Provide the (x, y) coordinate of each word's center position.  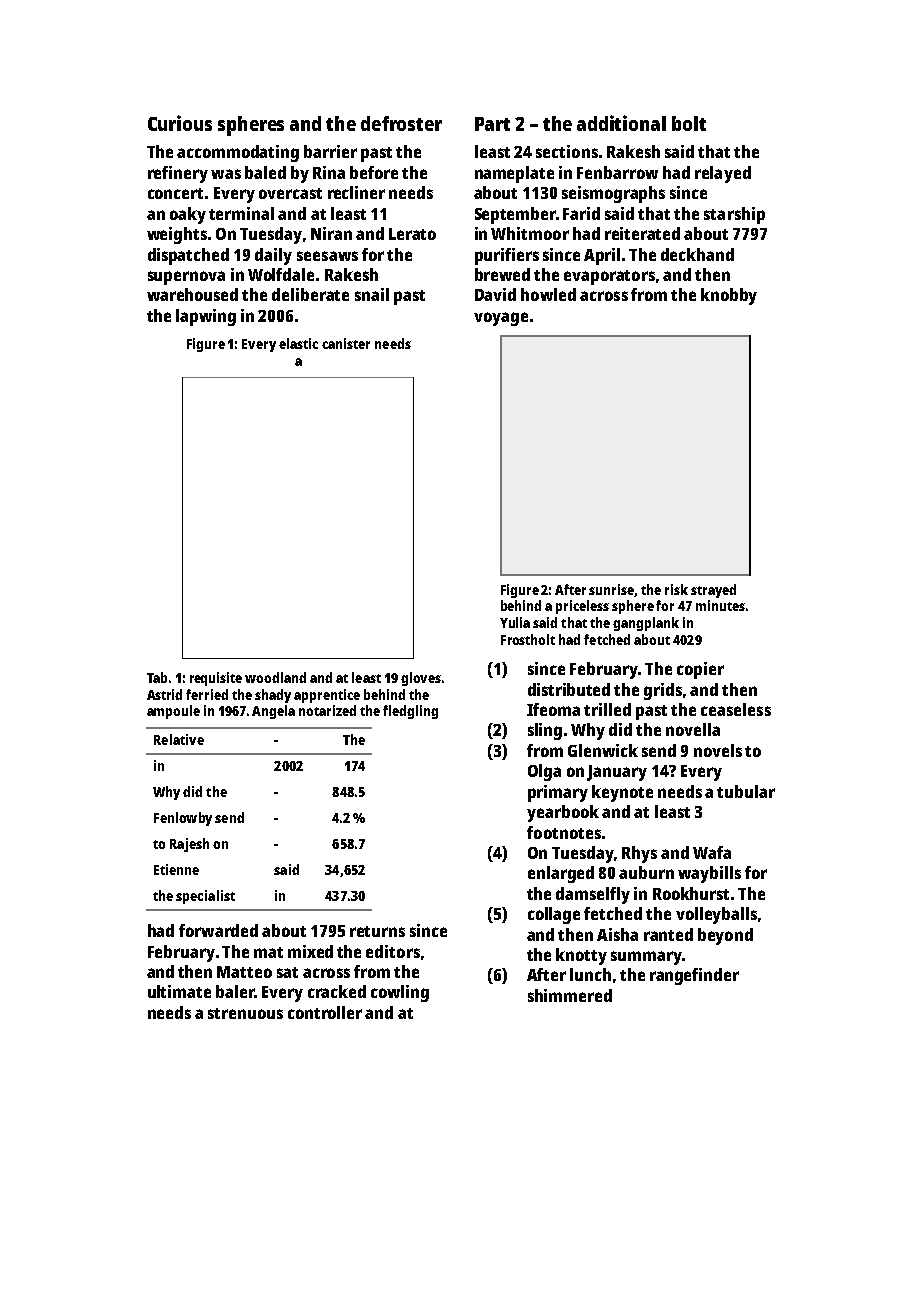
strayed (713, 591)
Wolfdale (281, 274)
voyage (501, 319)
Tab (157, 677)
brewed (502, 274)
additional (621, 123)
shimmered (570, 995)
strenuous (245, 1013)
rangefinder (694, 976)
